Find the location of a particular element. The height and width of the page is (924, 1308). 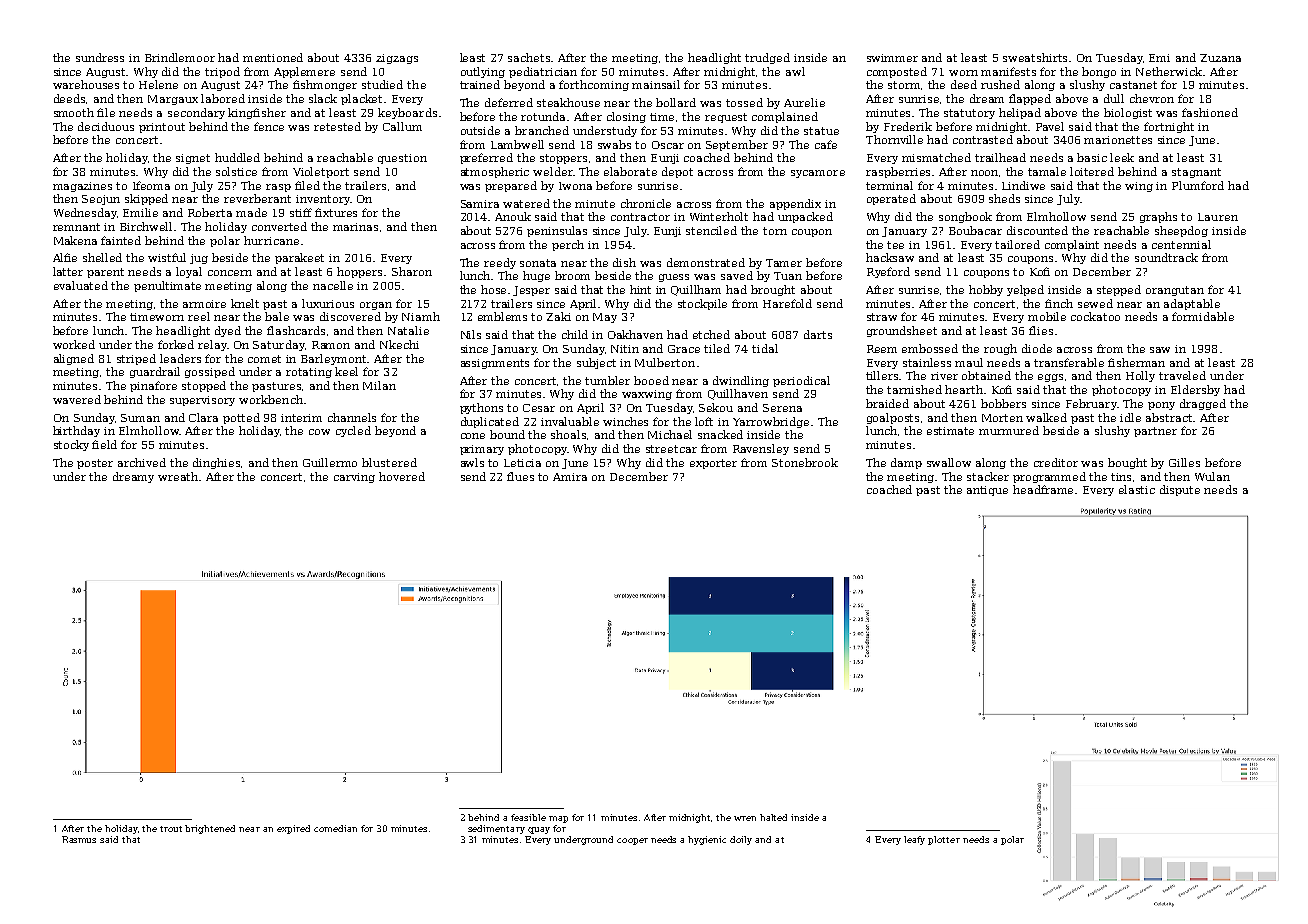

Brindlemoor is located at coordinates (180, 57).
